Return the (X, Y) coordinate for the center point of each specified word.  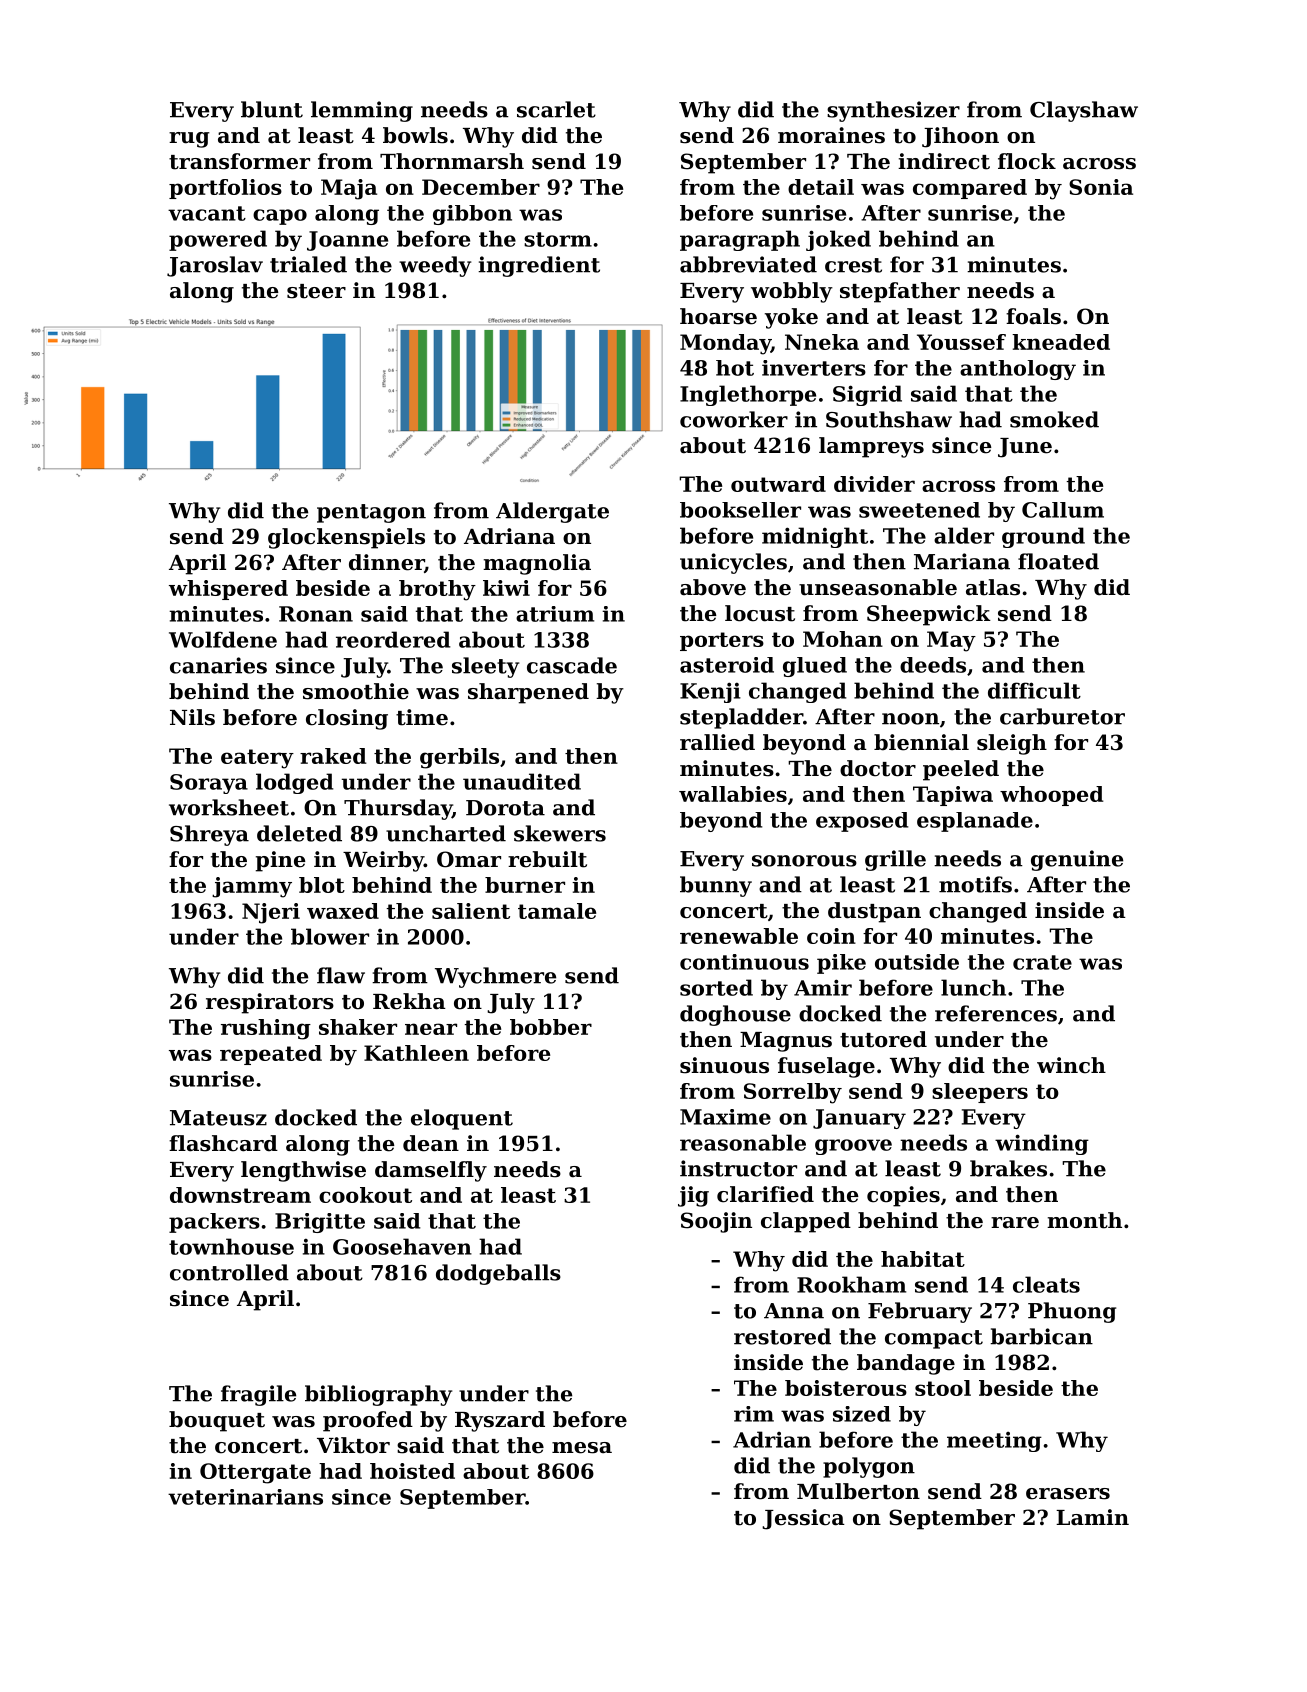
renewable (739, 936)
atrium (555, 614)
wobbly (792, 292)
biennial (921, 742)
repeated (271, 1055)
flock (1027, 161)
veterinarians (245, 1497)
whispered (228, 590)
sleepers (980, 1093)
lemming (362, 111)
